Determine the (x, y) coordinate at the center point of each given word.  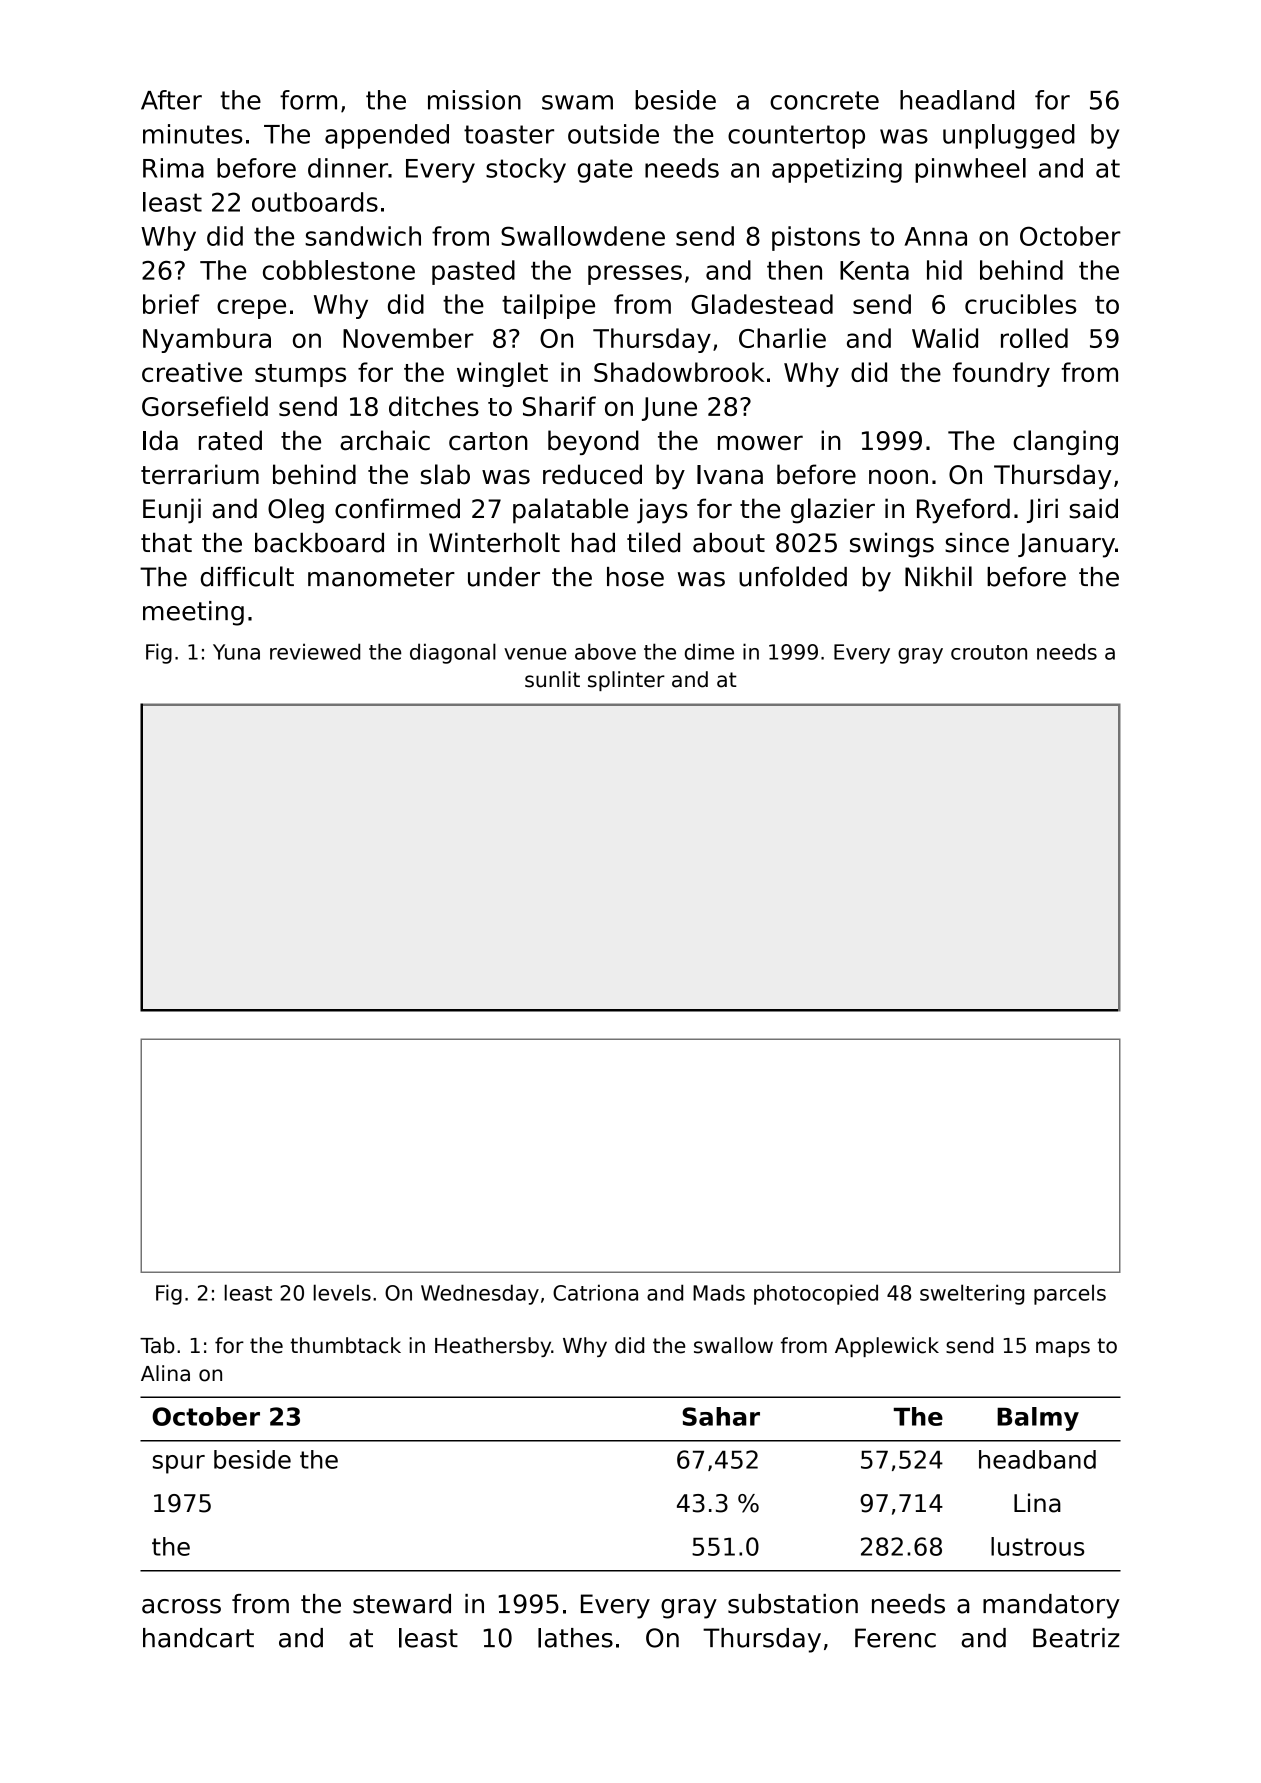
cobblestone (339, 270)
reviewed (315, 651)
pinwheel (970, 170)
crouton (989, 652)
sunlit (552, 679)
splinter (626, 681)
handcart (198, 1638)
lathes (575, 1638)
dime (709, 651)
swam (577, 102)
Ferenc (895, 1638)
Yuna (236, 652)
